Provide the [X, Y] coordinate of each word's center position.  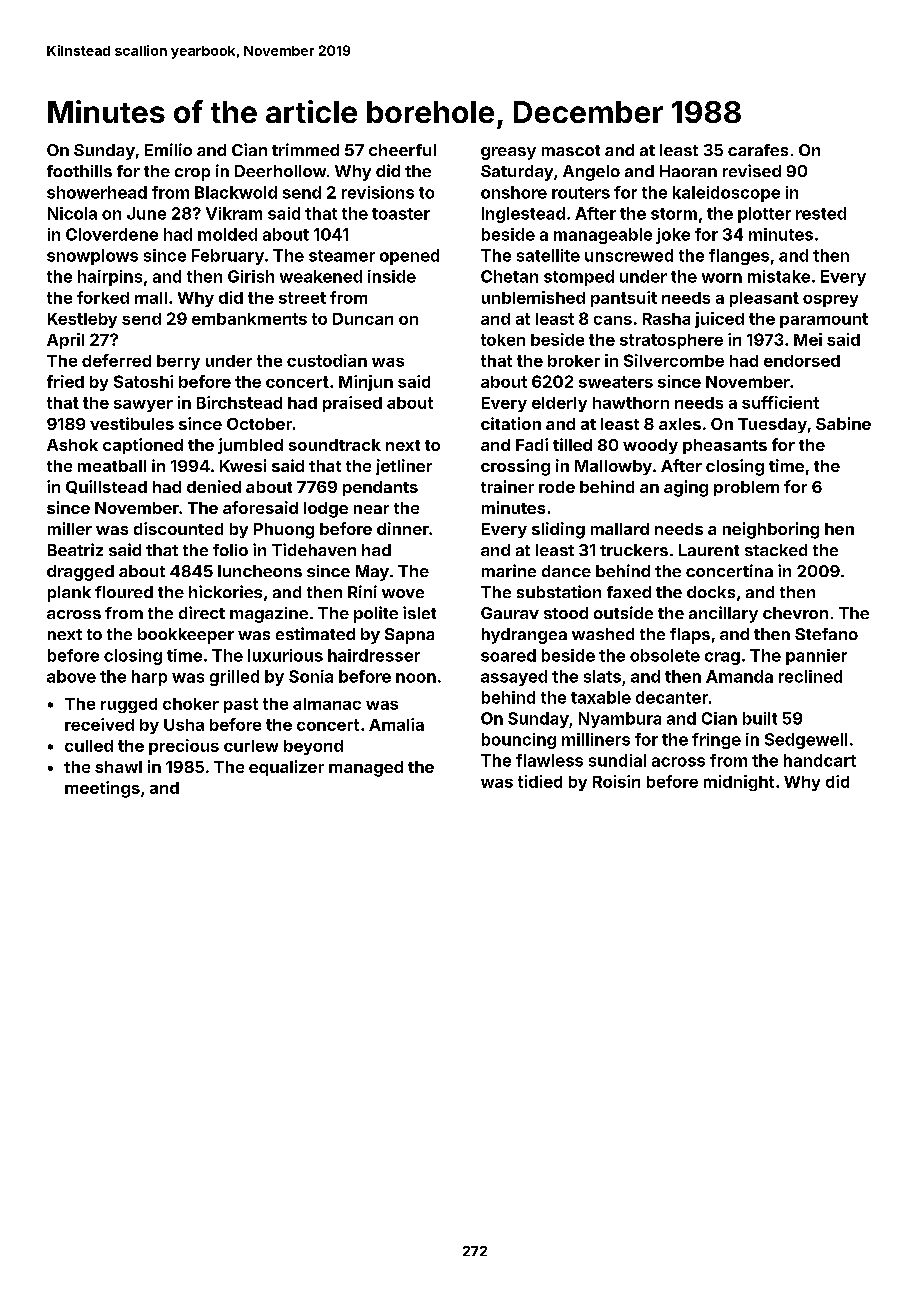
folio [230, 550]
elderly [559, 404]
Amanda [739, 676]
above [71, 676]
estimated [315, 633]
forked [103, 297]
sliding [558, 530]
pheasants [725, 446]
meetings [102, 789]
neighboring [771, 530]
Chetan [509, 276]
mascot [571, 150]
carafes [758, 150]
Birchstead [239, 402]
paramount [824, 320]
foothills [79, 171]
